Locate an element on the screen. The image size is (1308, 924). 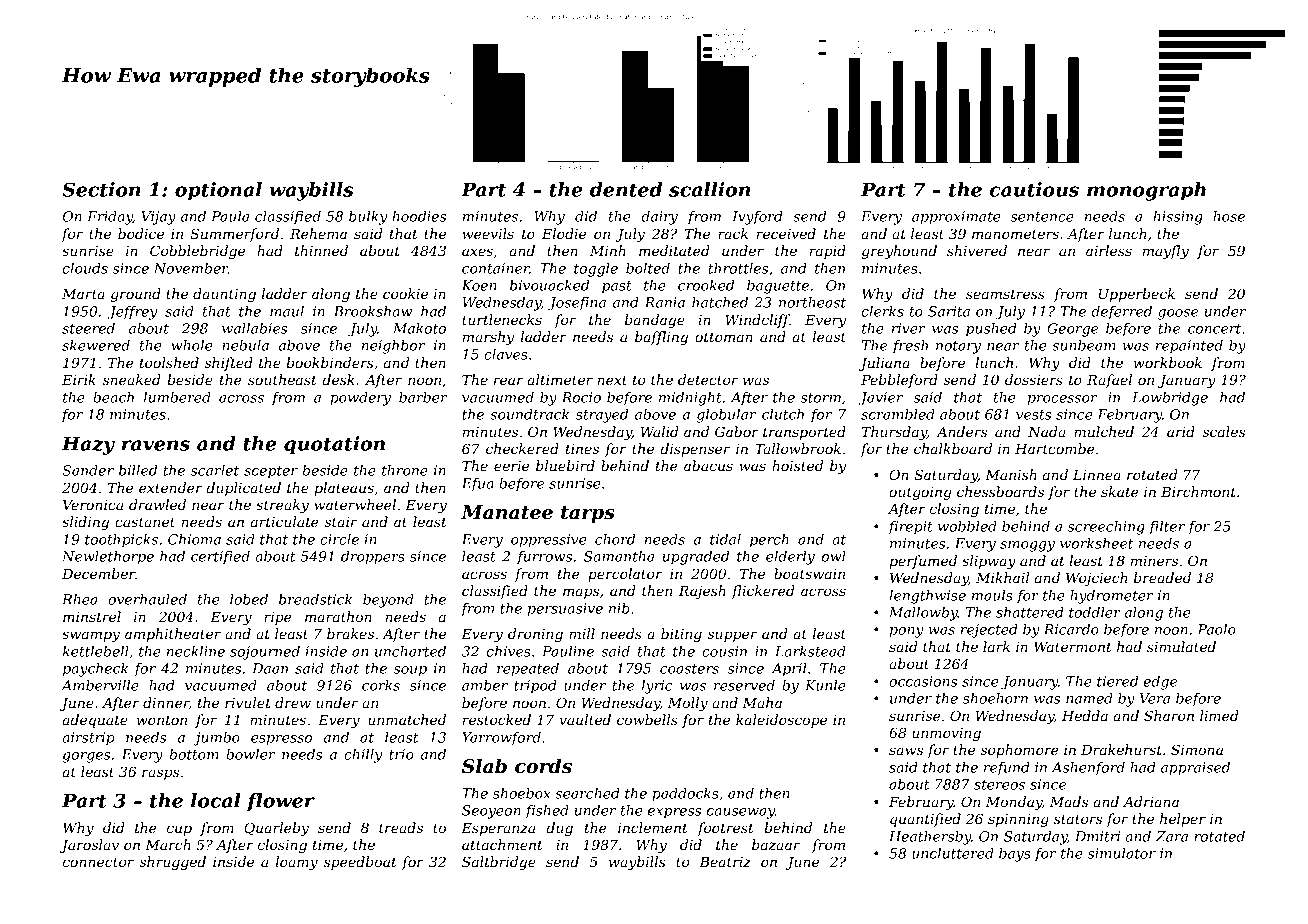
Lowbridge is located at coordinates (1170, 399).
